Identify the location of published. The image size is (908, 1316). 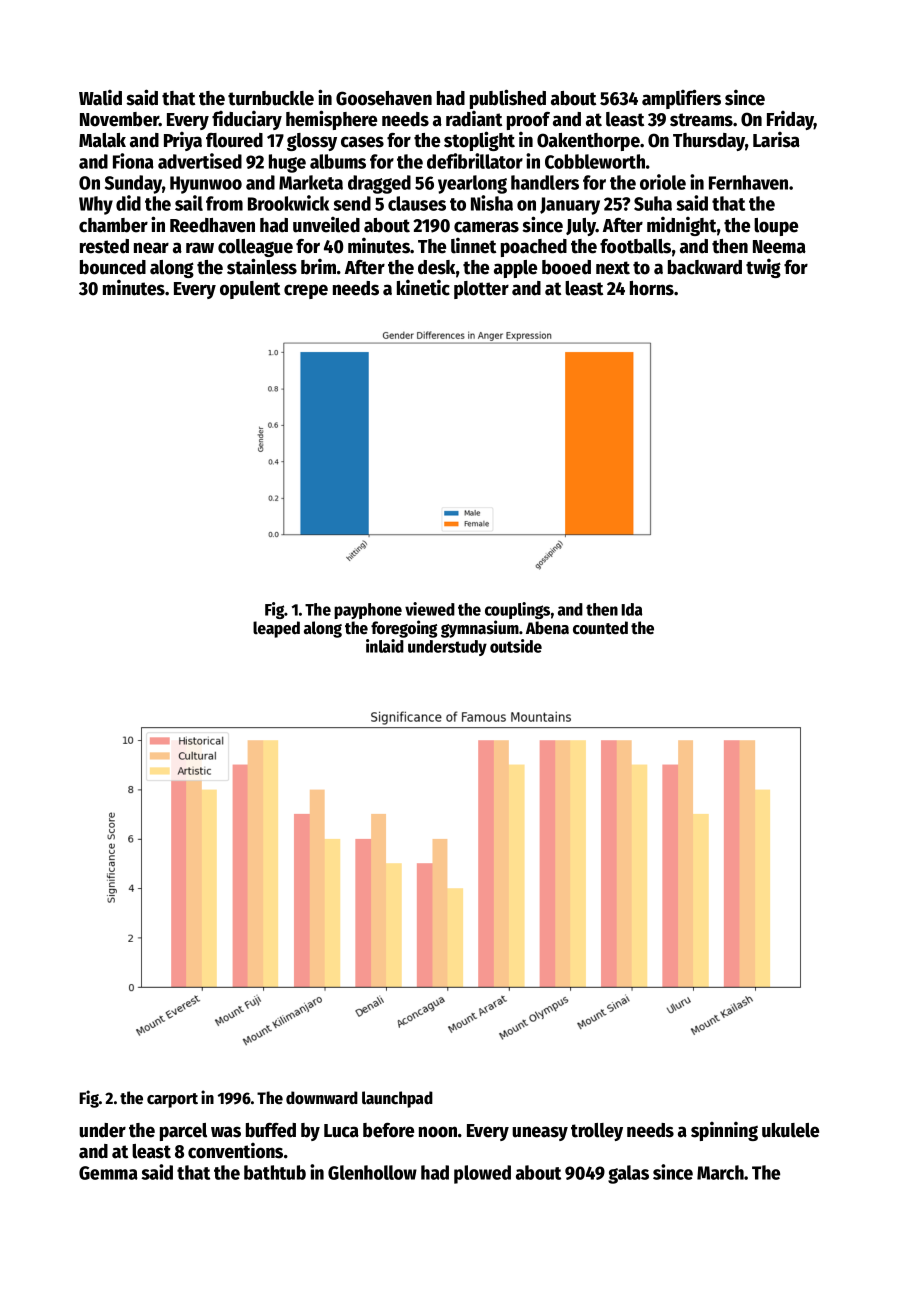
(508, 99).
